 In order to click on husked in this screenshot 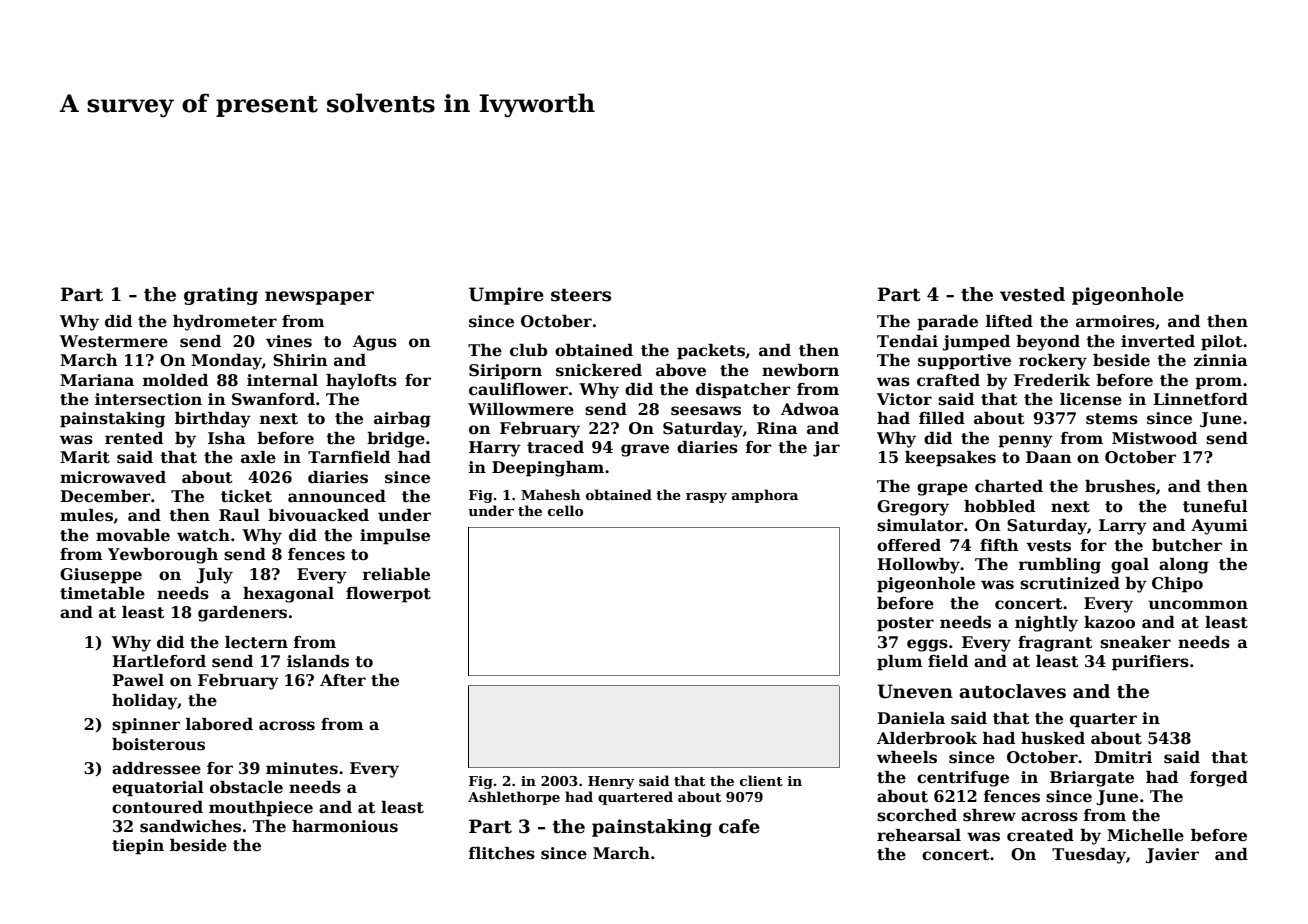, I will do `click(1053, 738)`.
